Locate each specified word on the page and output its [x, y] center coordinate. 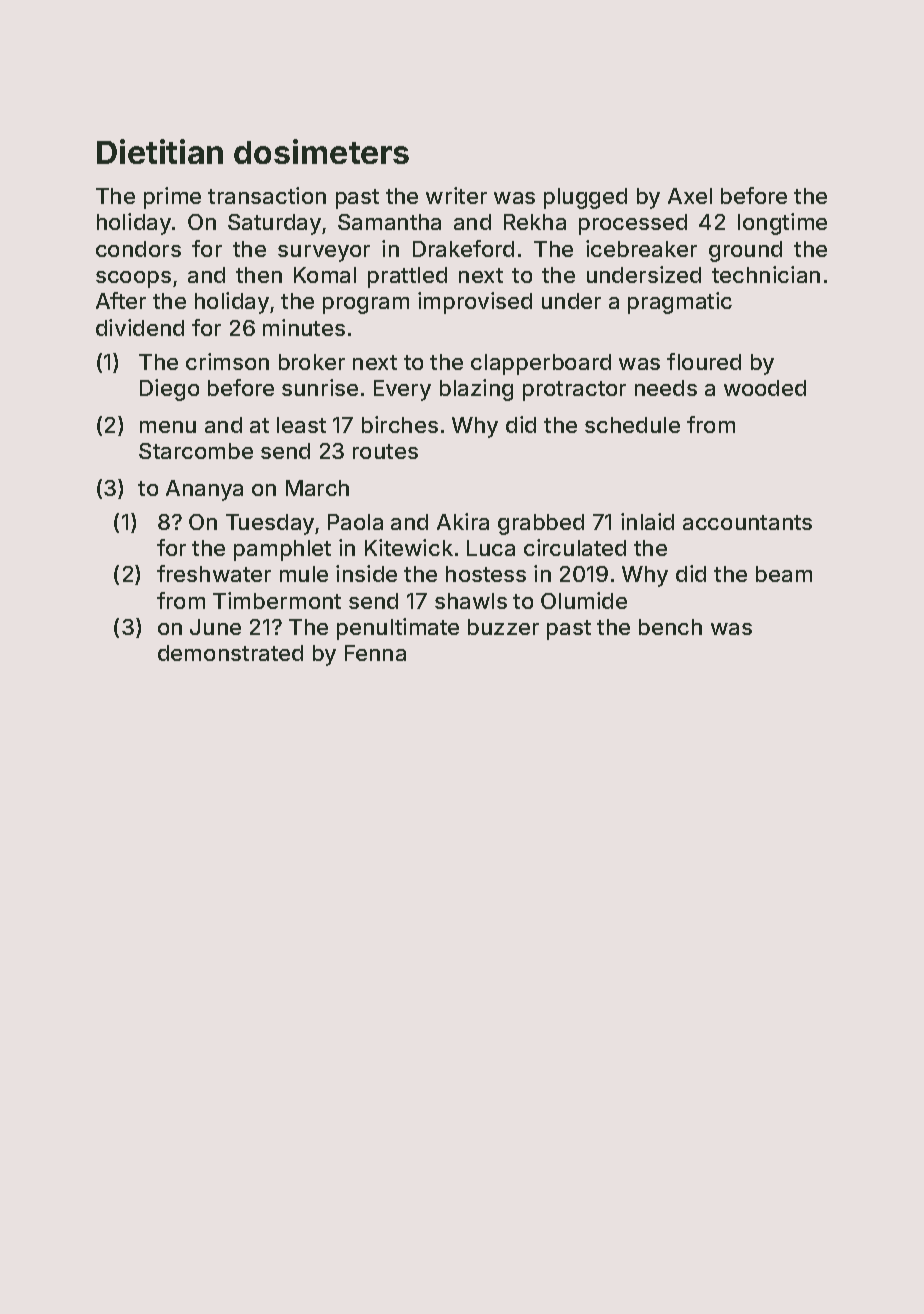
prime [172, 198]
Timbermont [277, 600]
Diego [169, 390]
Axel [690, 196]
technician [766, 274]
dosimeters [321, 151]
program [366, 305]
